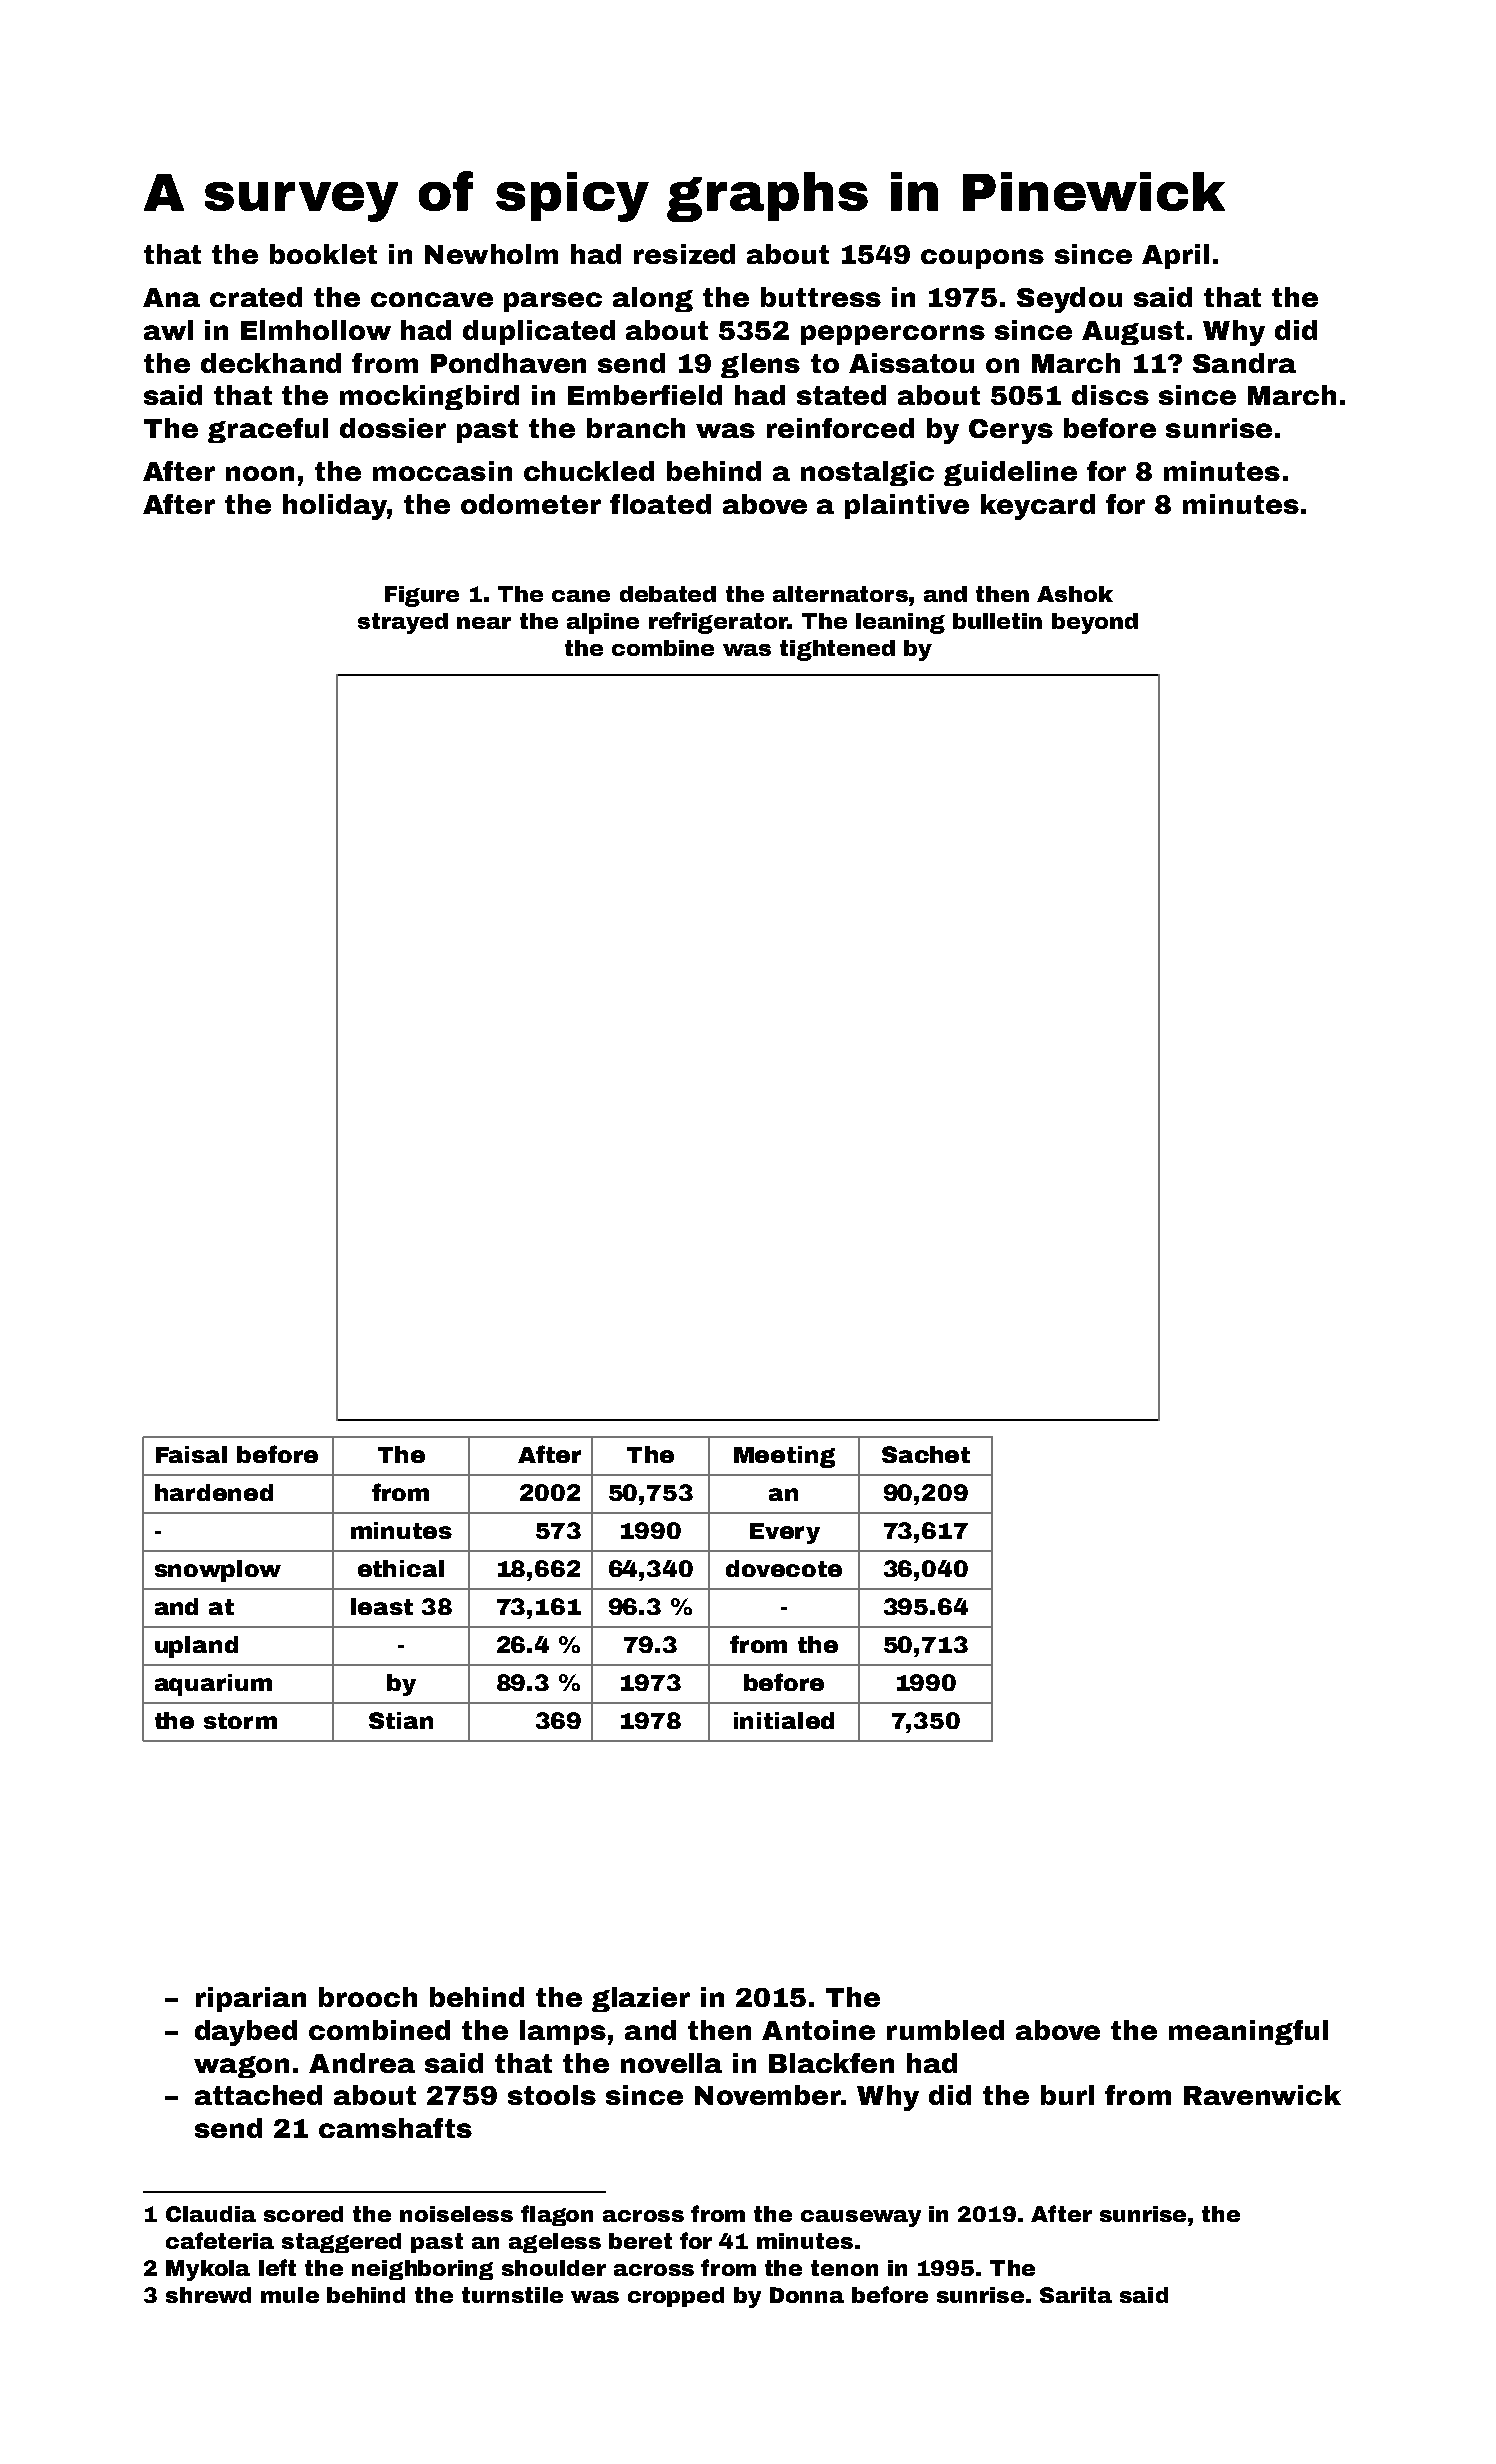 The height and width of the screenshot is (2464, 1496). Describe the element at coordinates (784, 1457) in the screenshot. I see `Meeting` at that location.
